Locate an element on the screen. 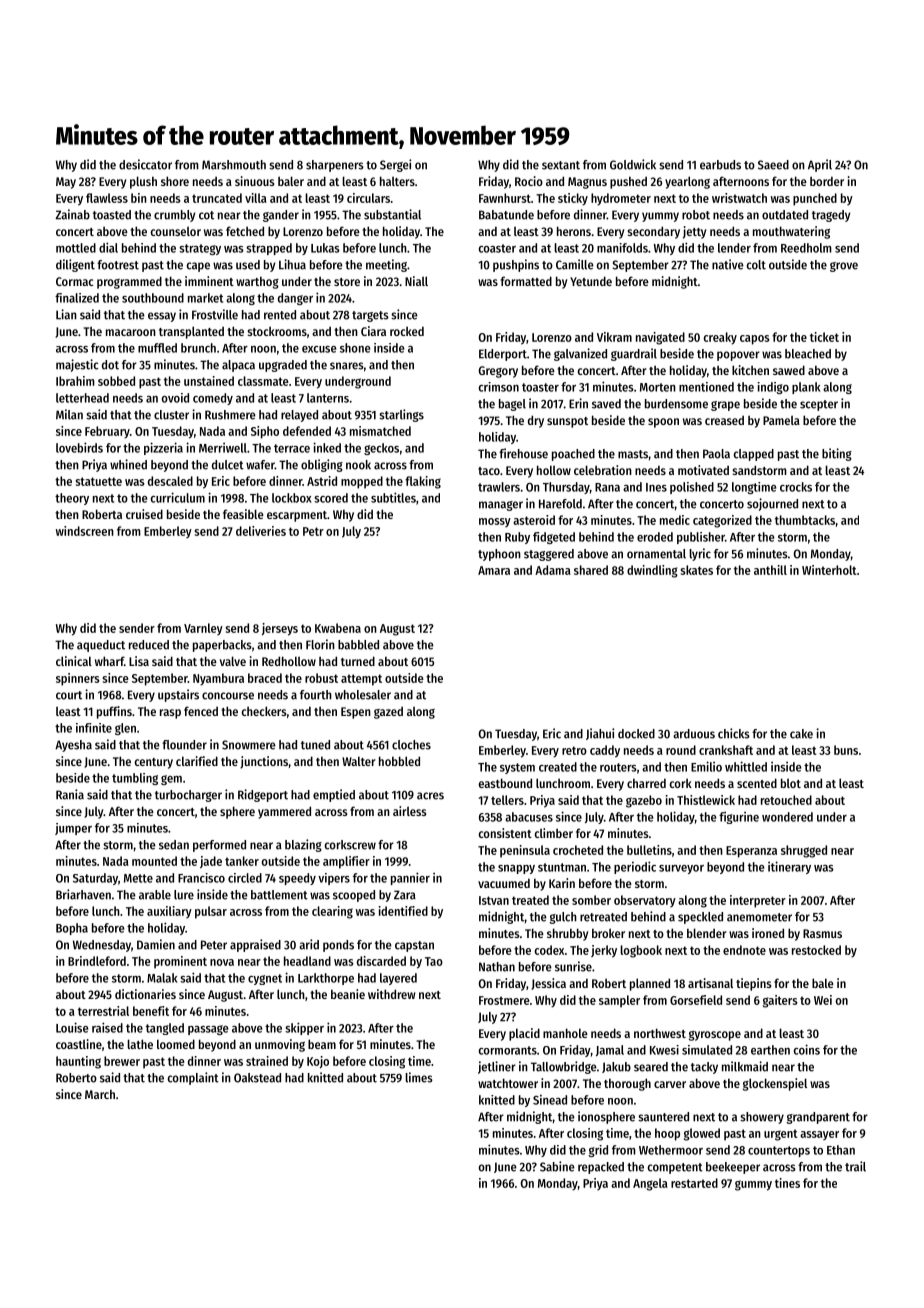 The height and width of the screenshot is (1308, 924). Saeed is located at coordinates (773, 165).
